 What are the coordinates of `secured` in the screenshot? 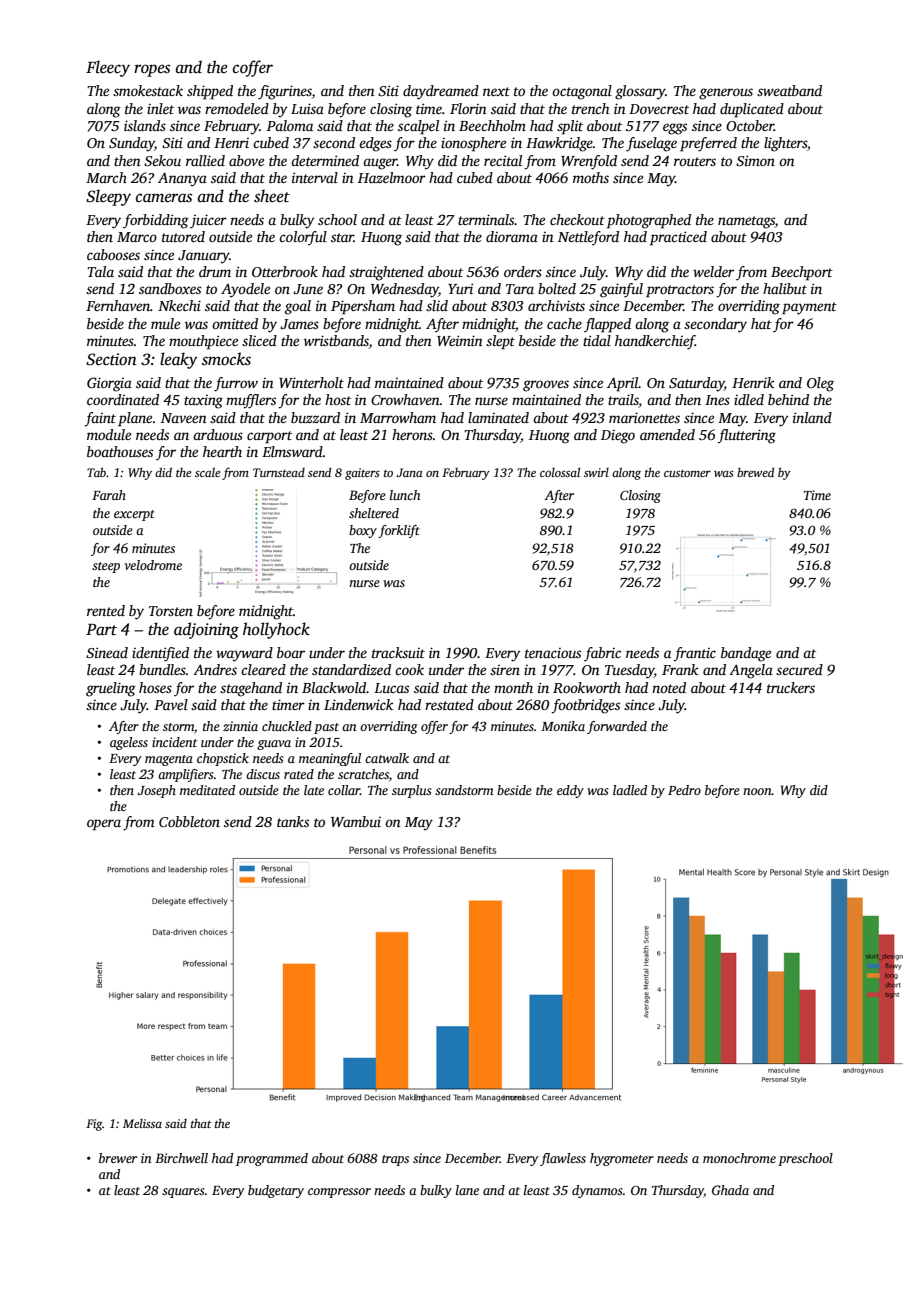 It's located at (799, 669).
